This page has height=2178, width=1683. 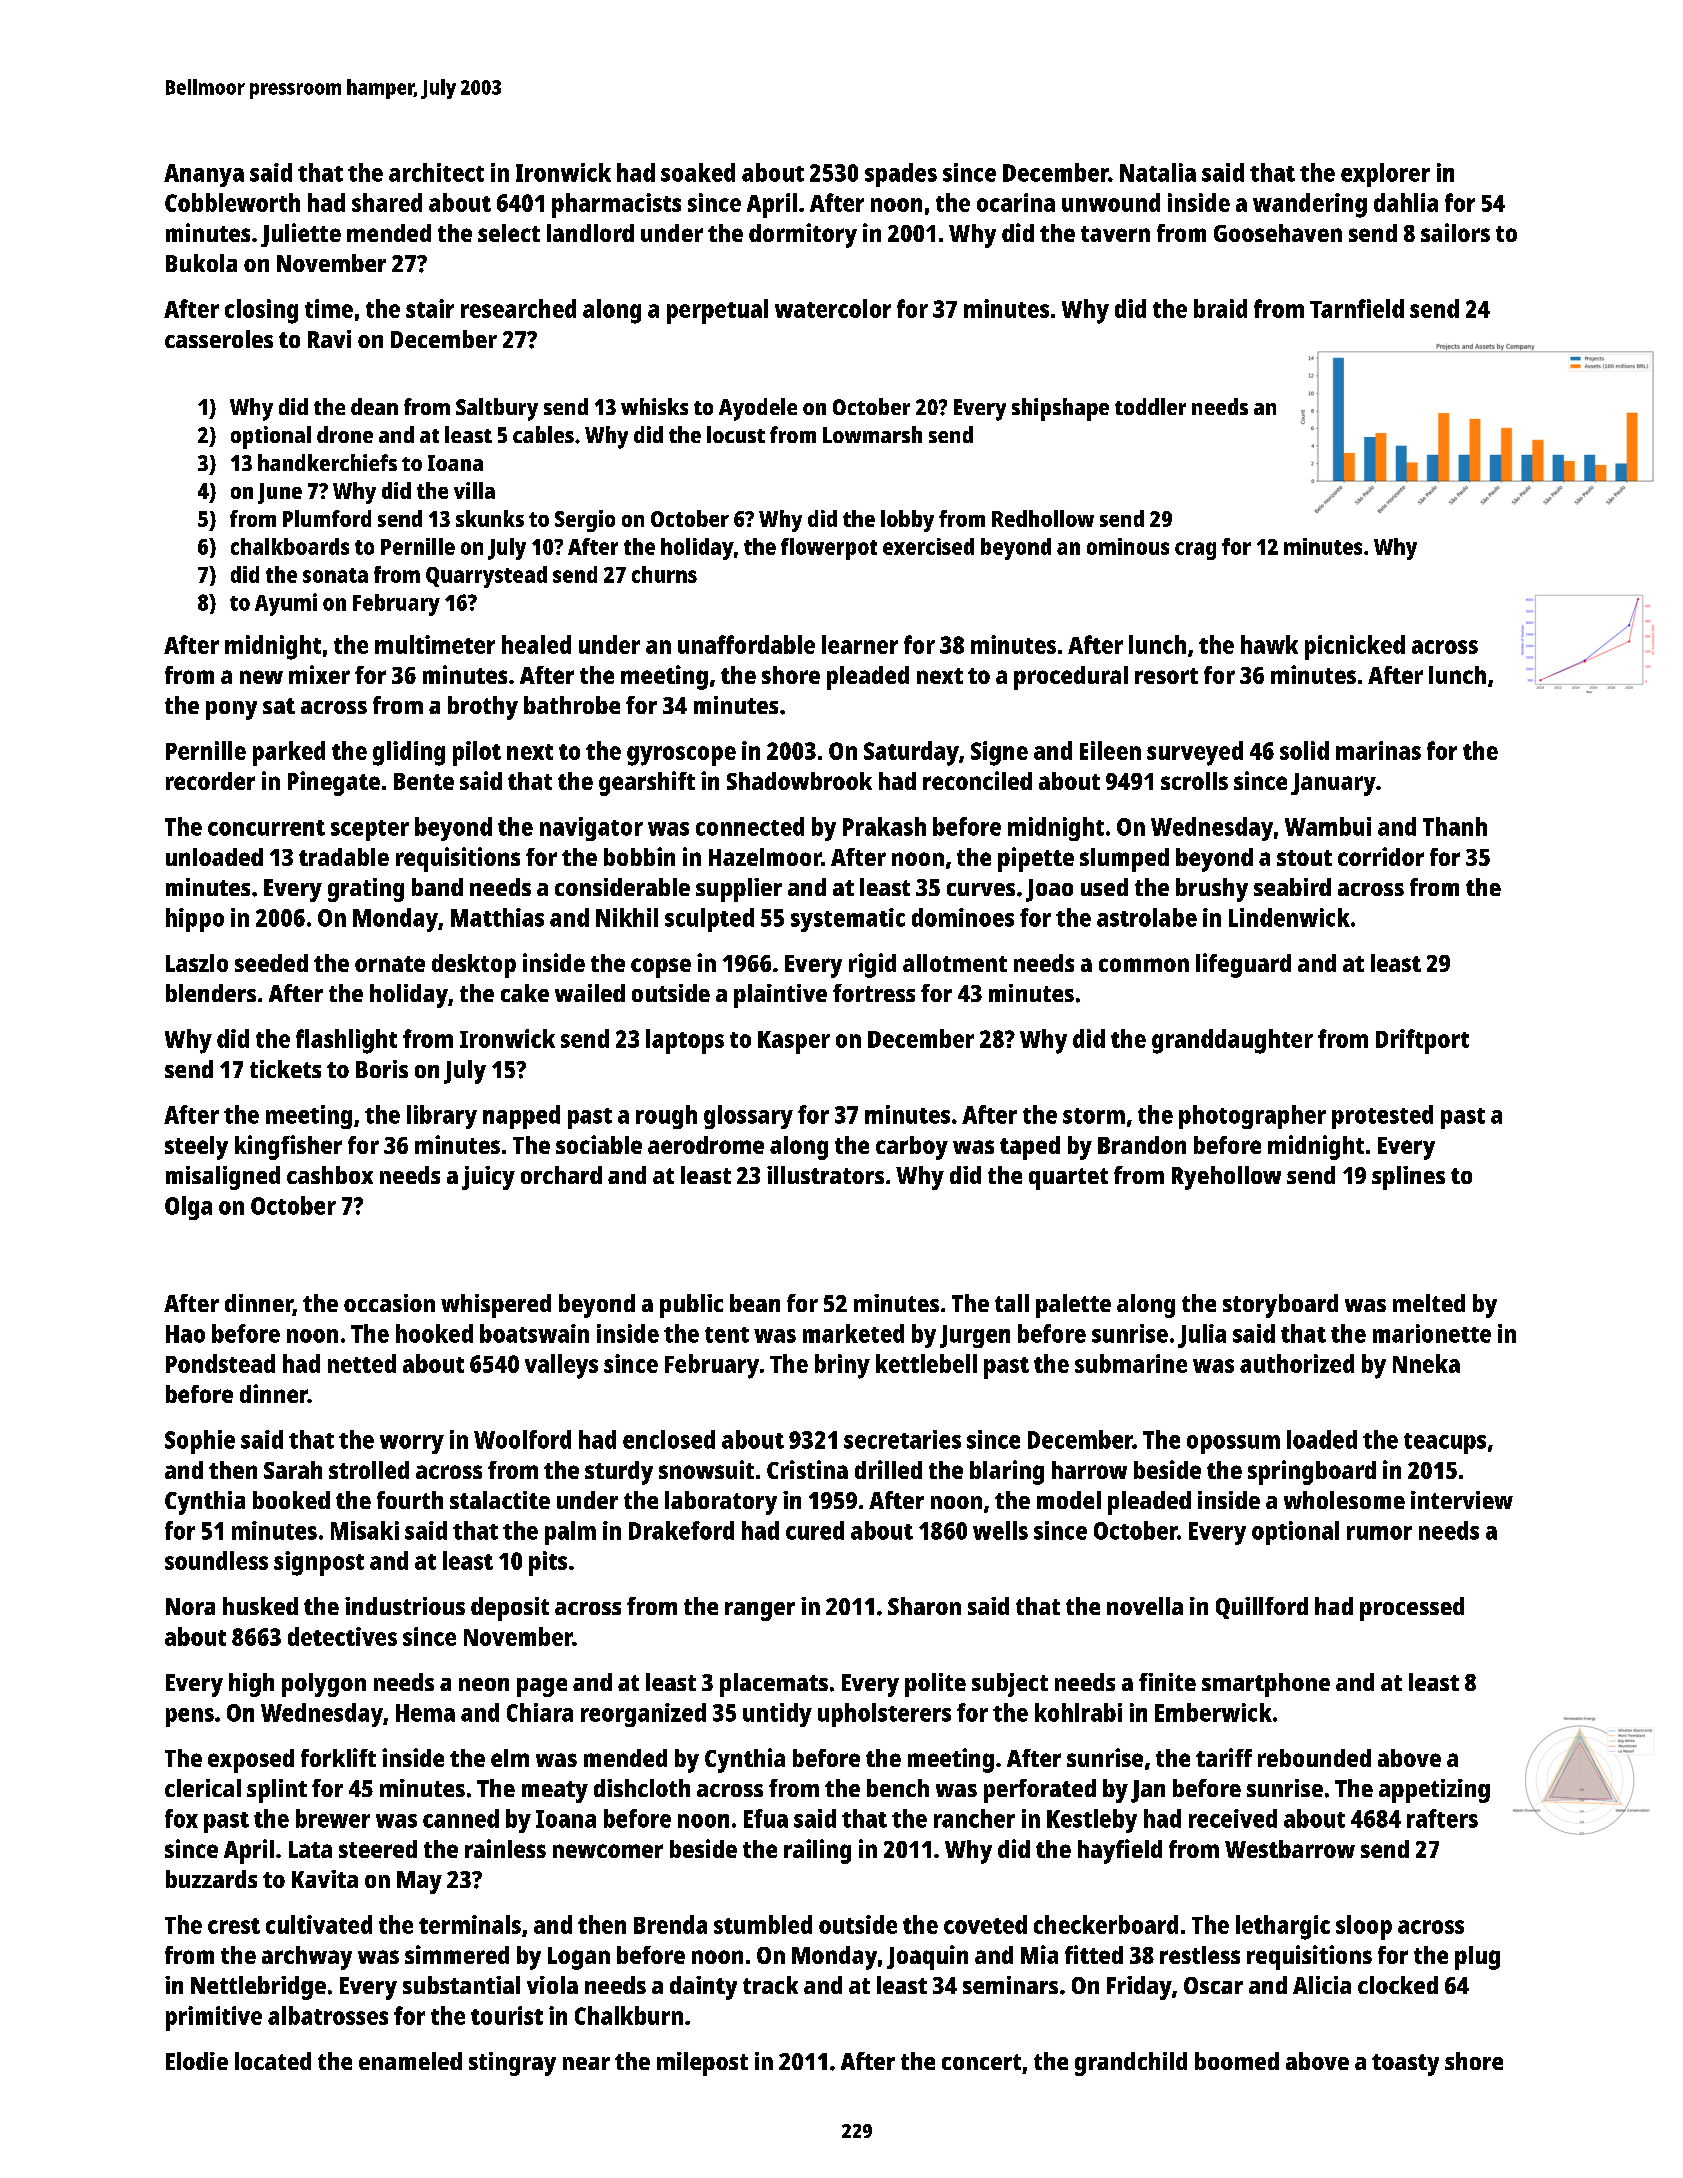 I want to click on stingray, so click(x=512, y=2064).
